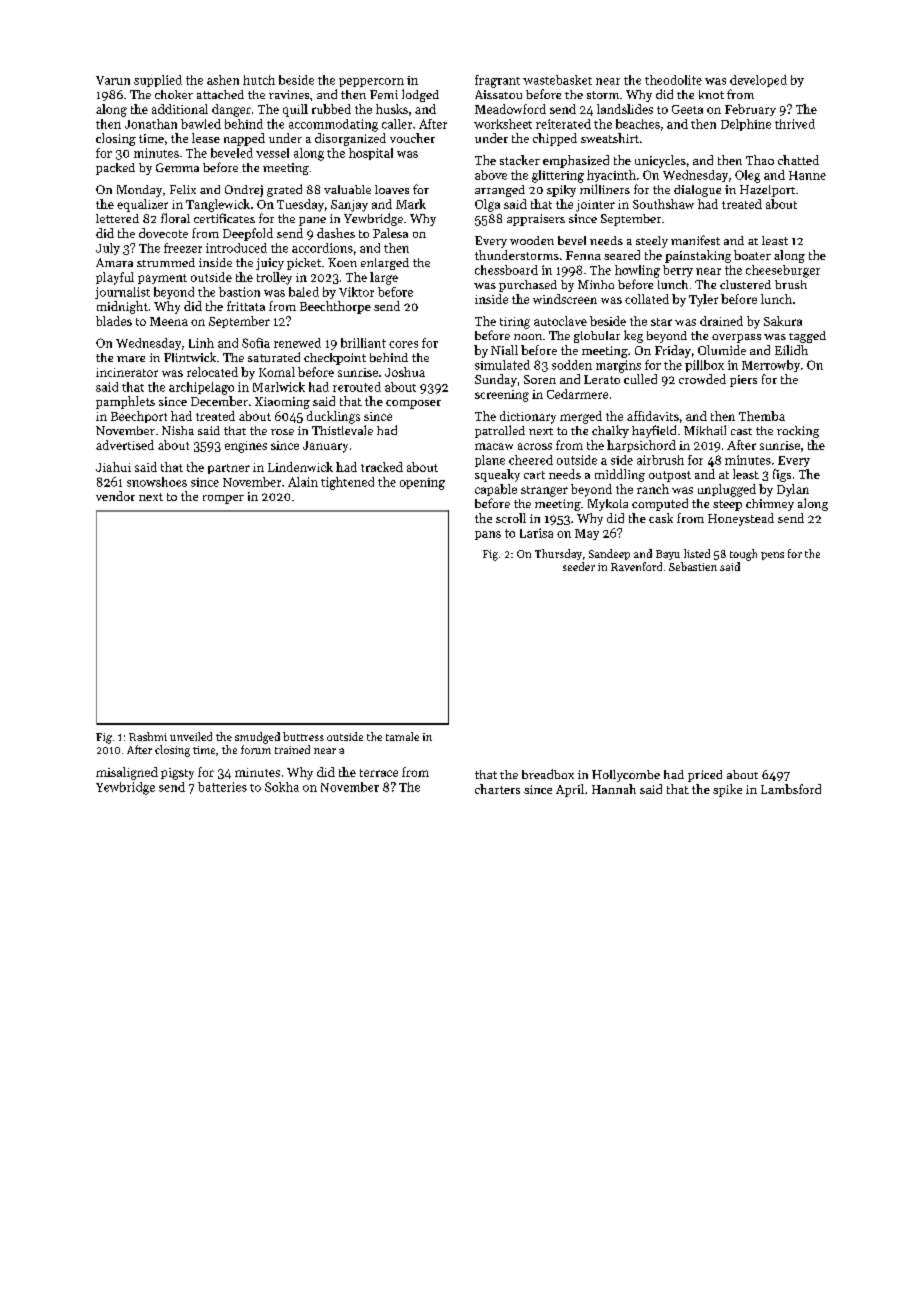 This document has height=1308, width=924. Describe the element at coordinates (282, 787) in the document. I see `Sokha` at that location.
